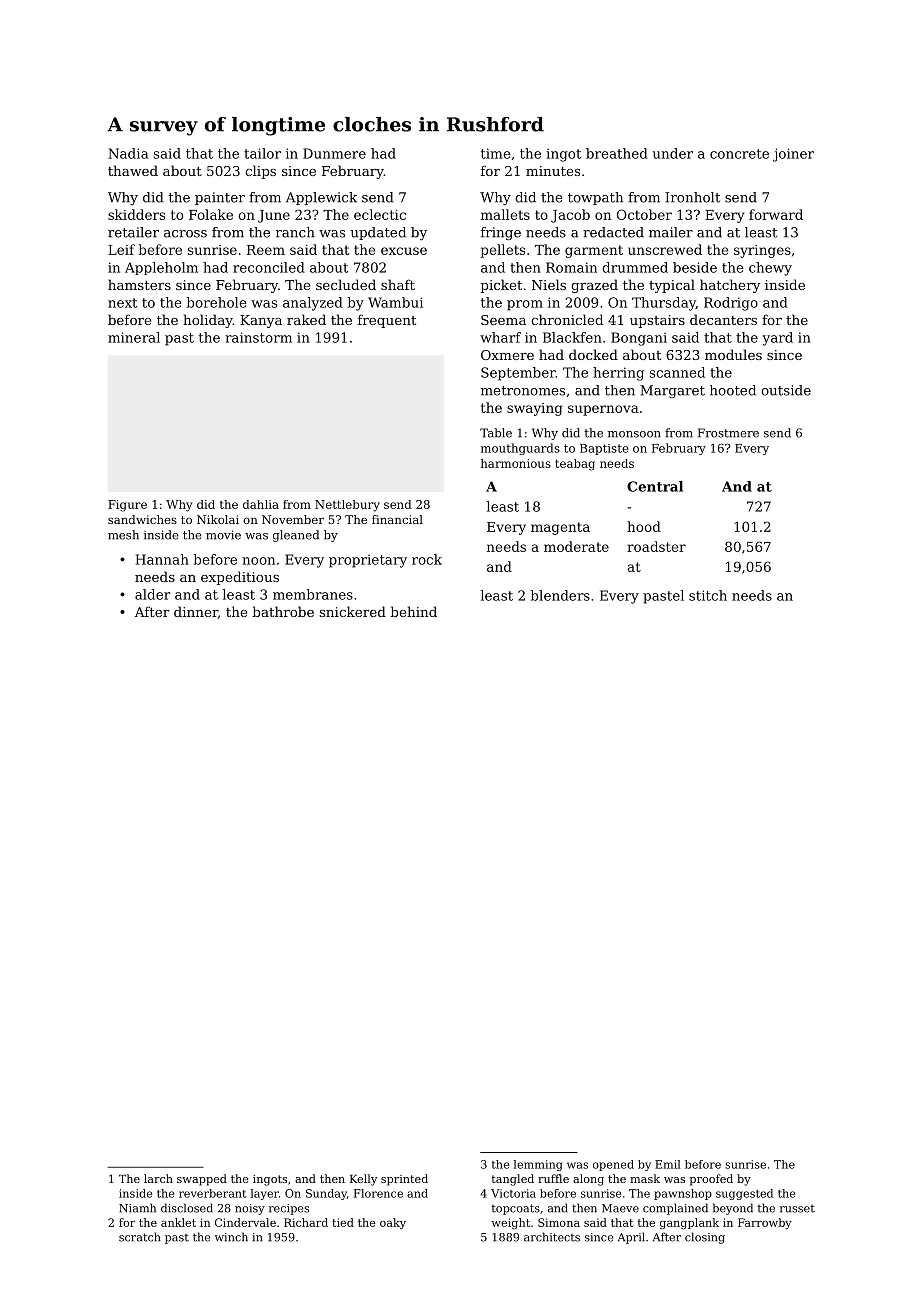 This page has height=1308, width=924. What do you see at coordinates (733, 354) in the page?
I see `modules` at bounding box center [733, 354].
